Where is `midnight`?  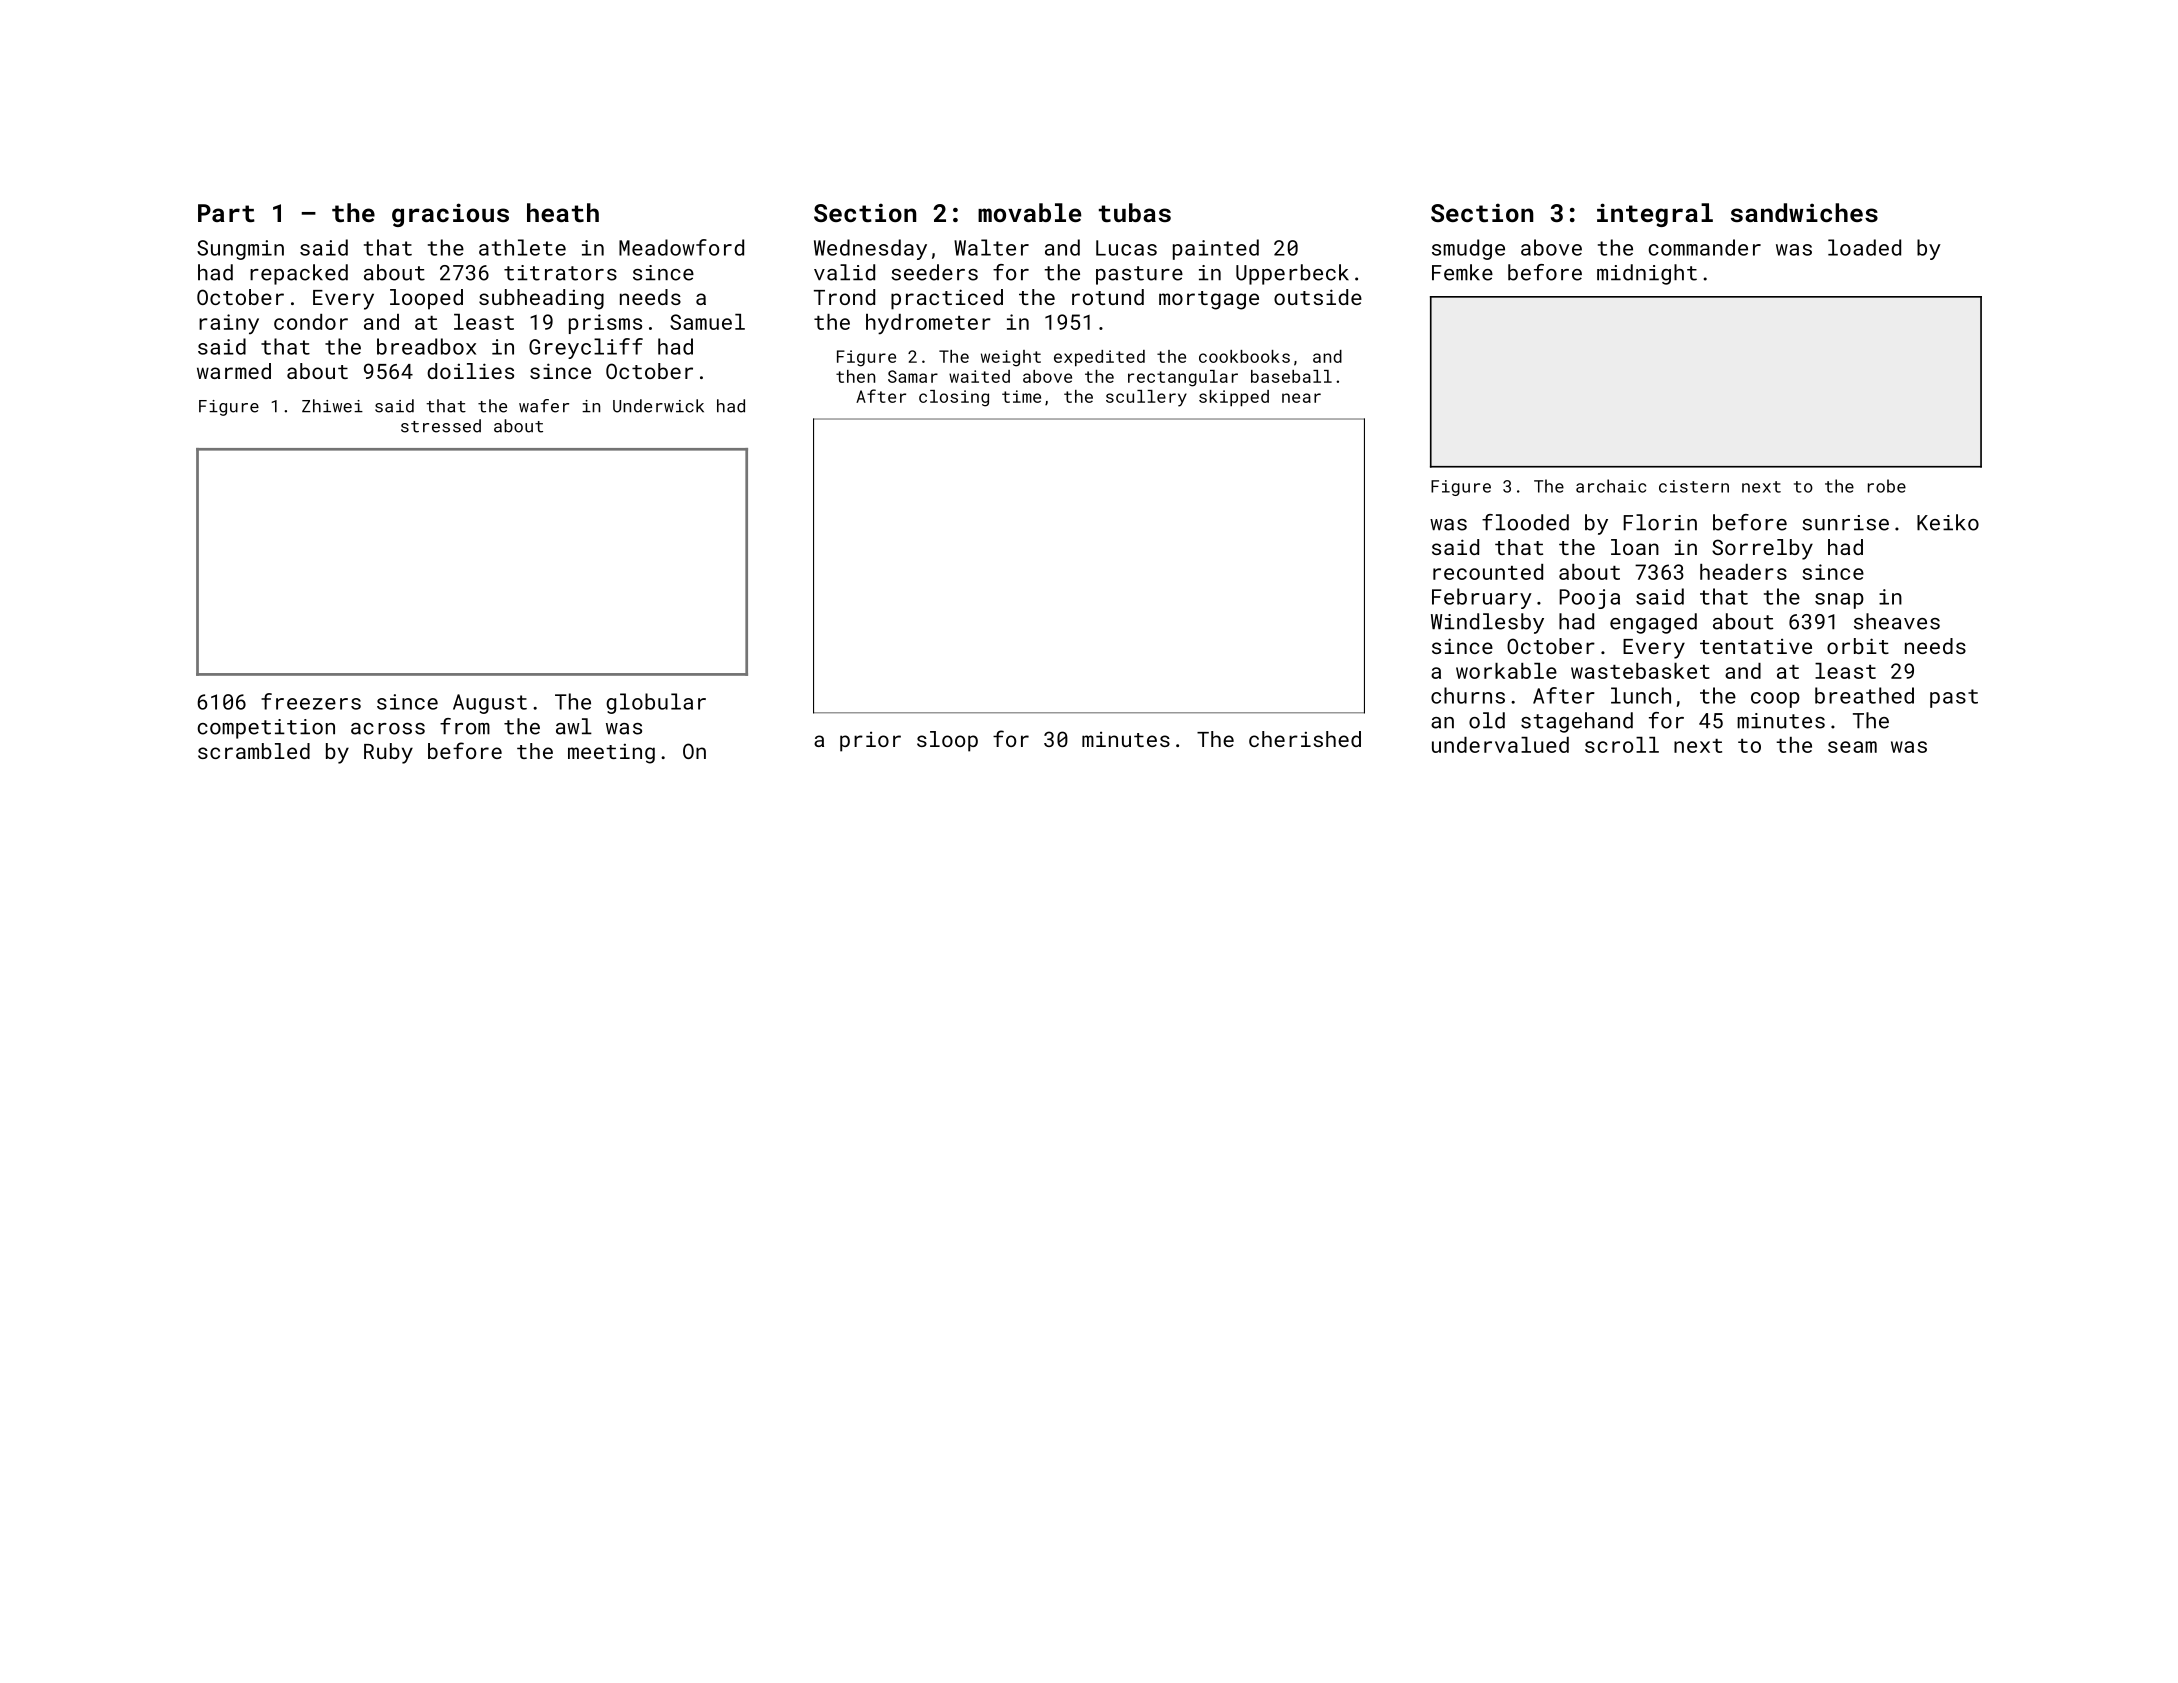
midnight is located at coordinates (1647, 274).
